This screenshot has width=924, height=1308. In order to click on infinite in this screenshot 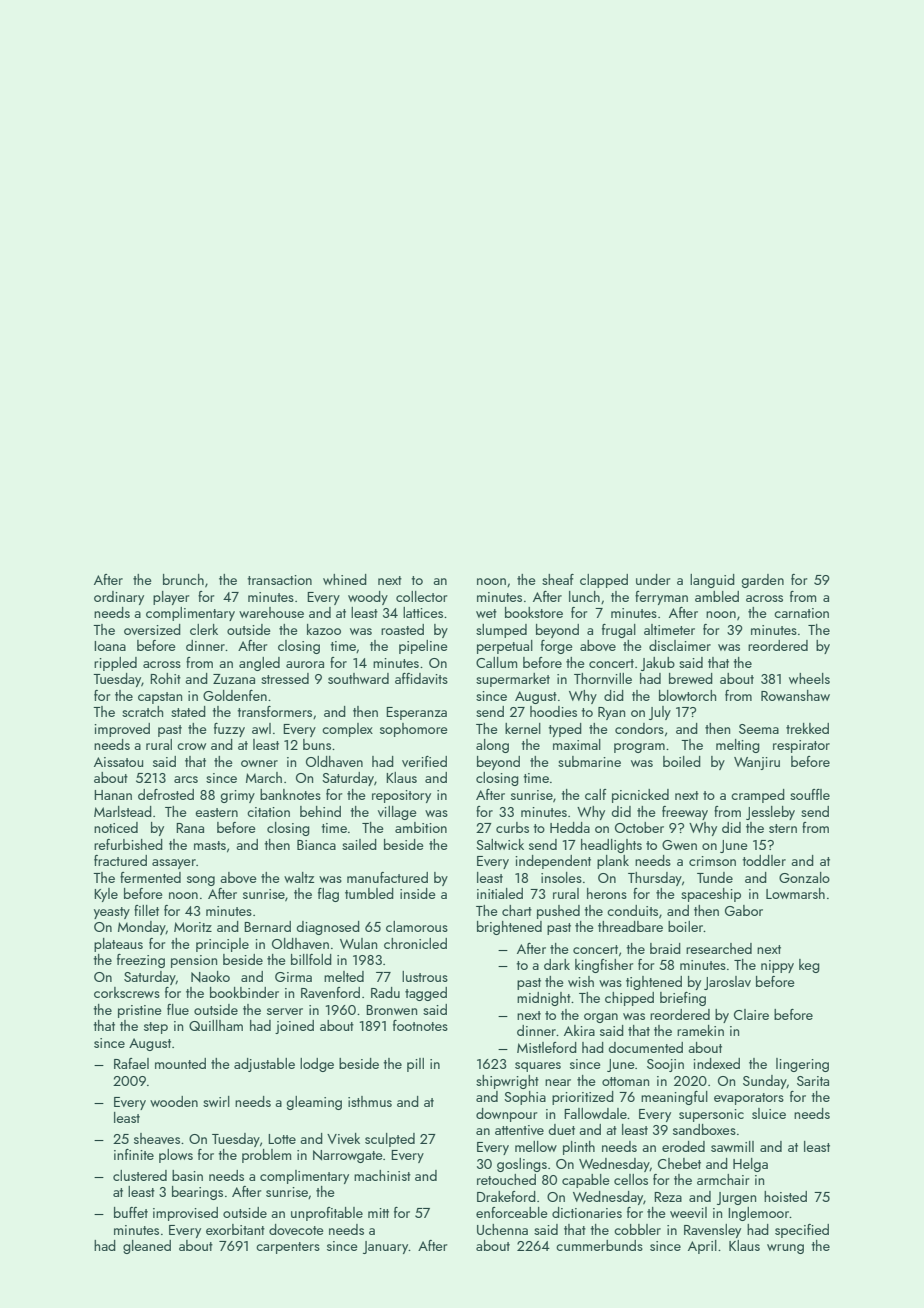, I will do `click(134, 1154)`.
